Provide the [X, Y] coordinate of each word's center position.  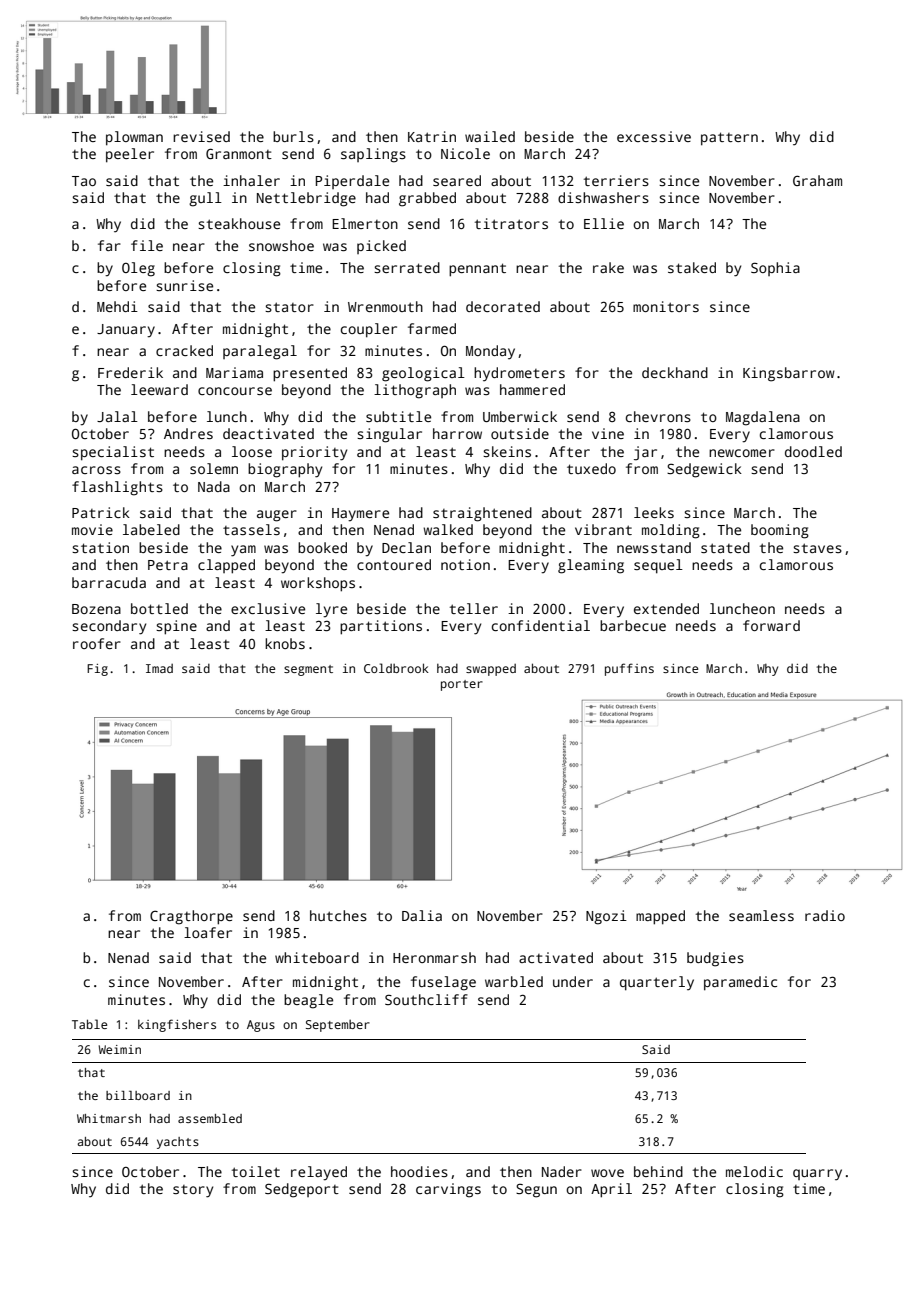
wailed [490, 136]
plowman [134, 138]
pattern [729, 139]
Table [89, 1024]
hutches [338, 915]
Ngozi [606, 917]
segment [308, 670]
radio [825, 915]
